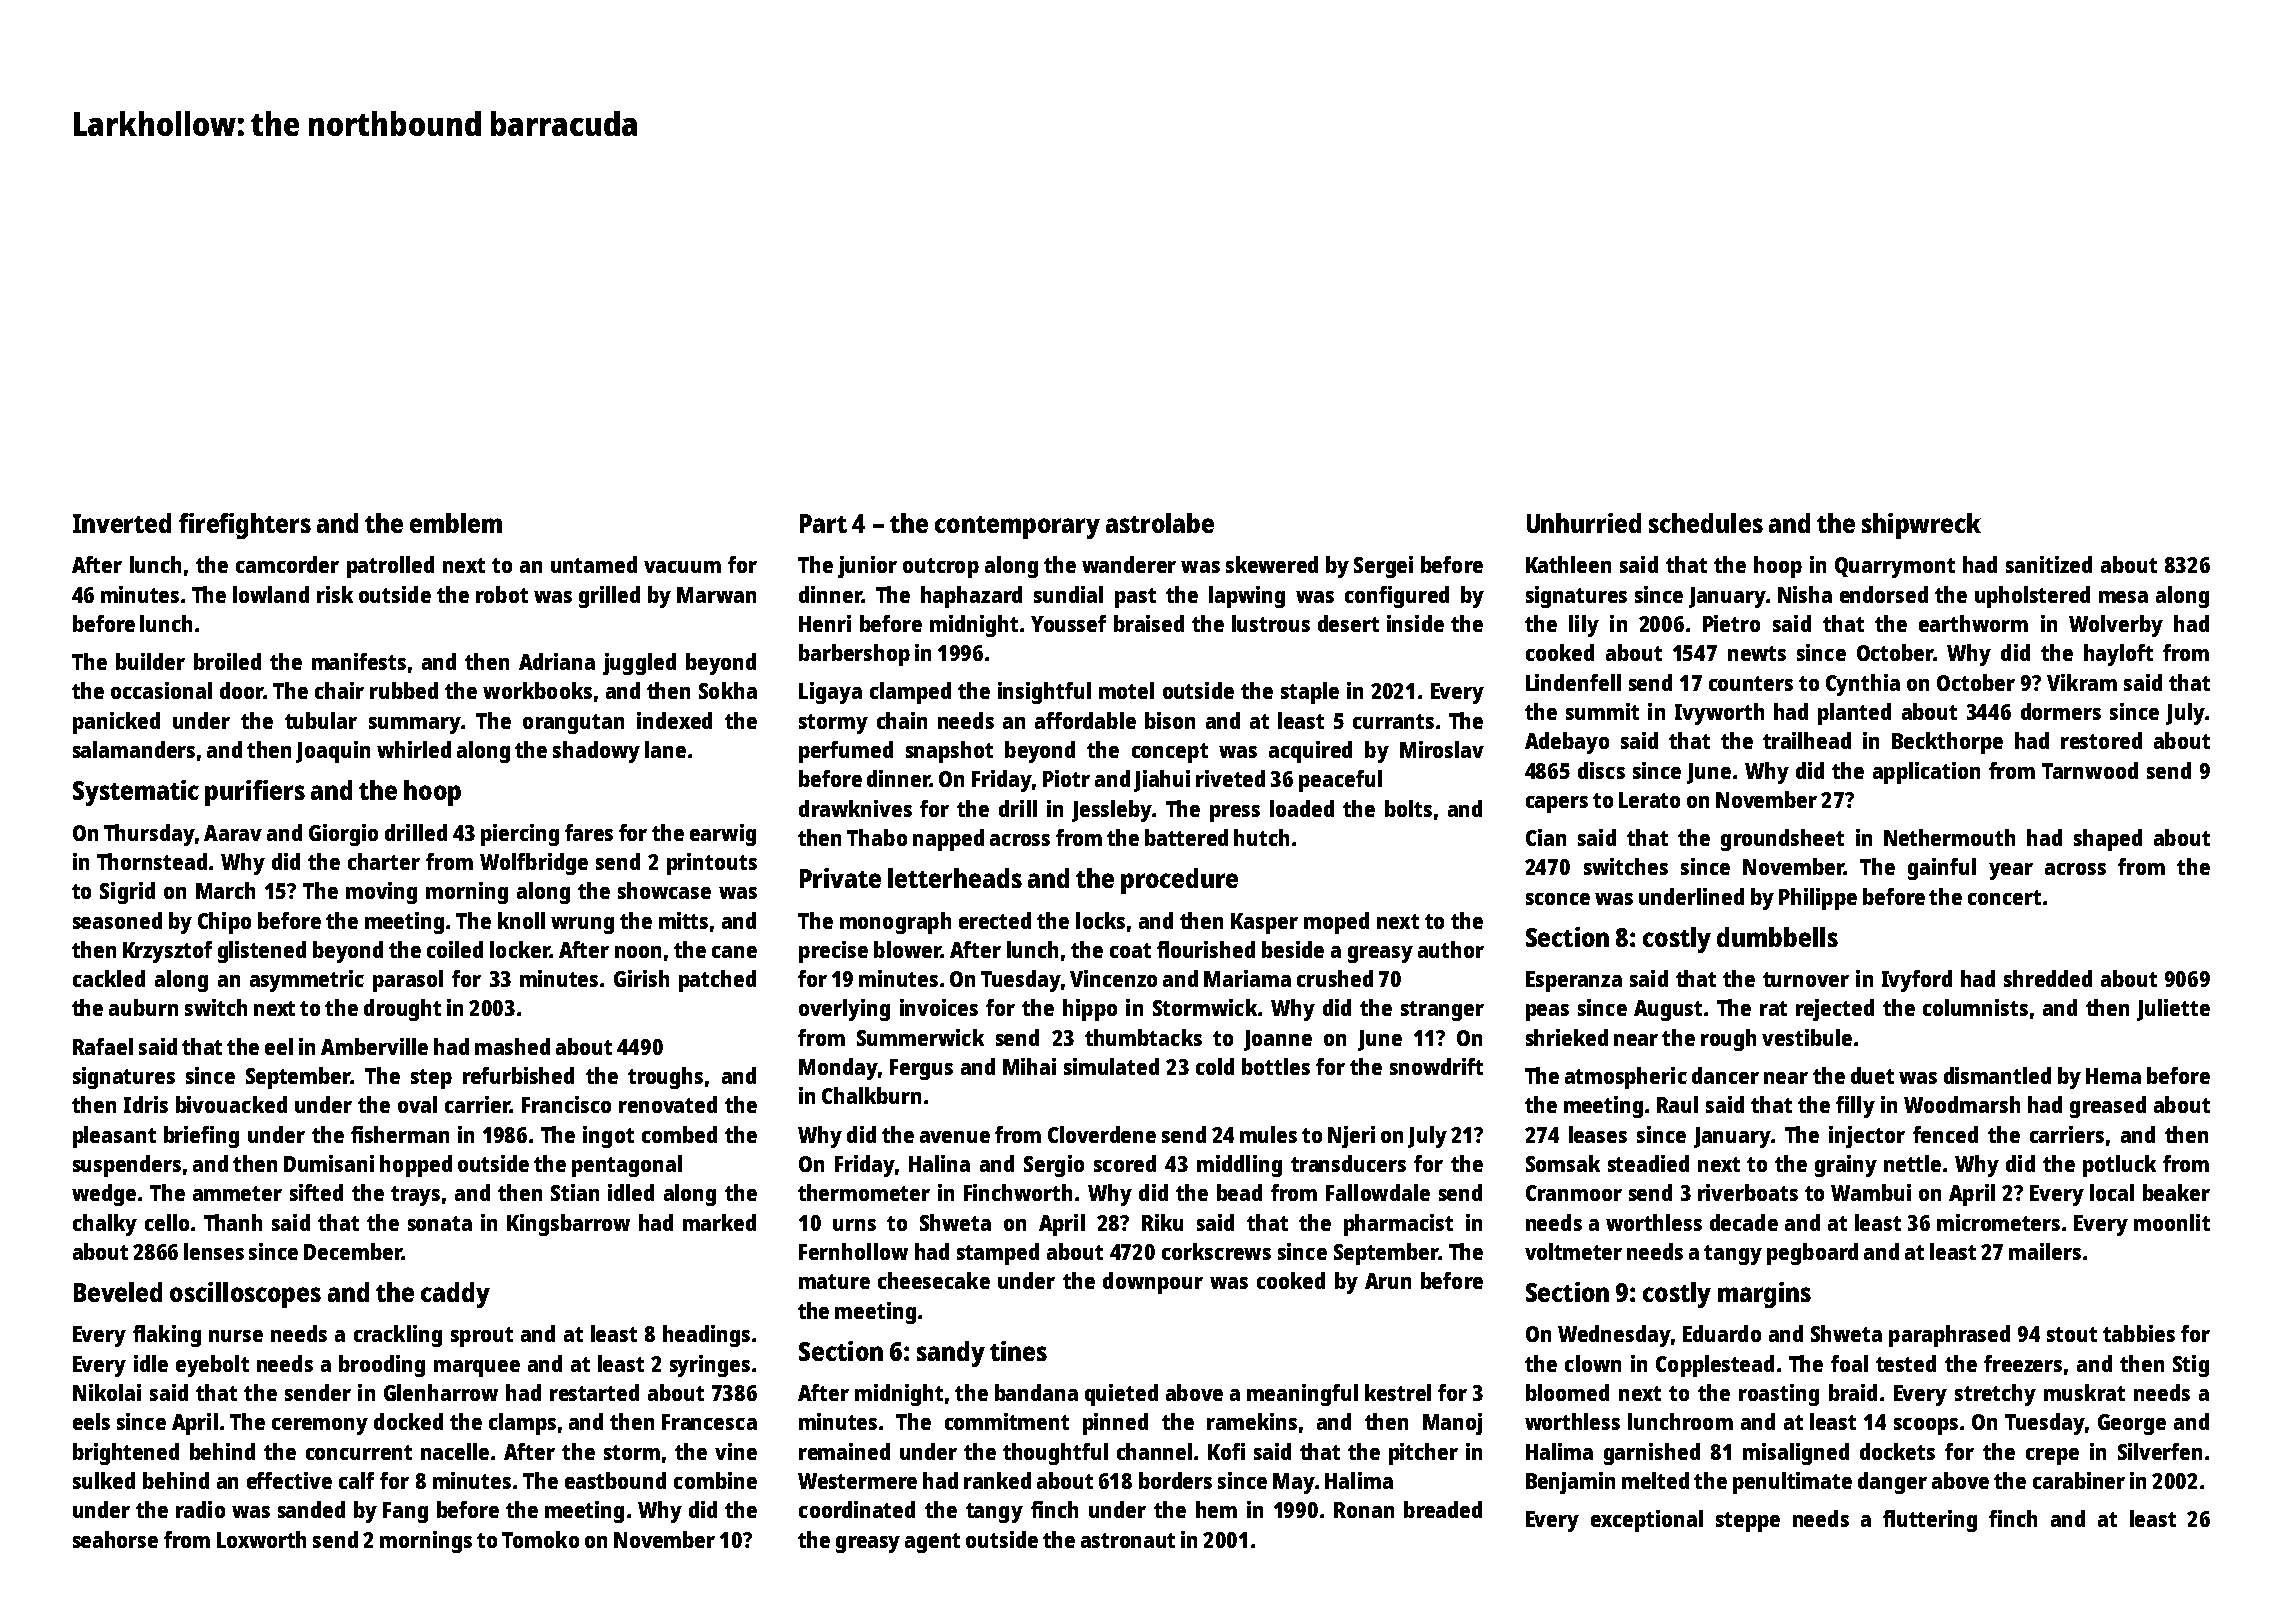 The height and width of the screenshot is (1614, 2282). I want to click on application, so click(1926, 773).
